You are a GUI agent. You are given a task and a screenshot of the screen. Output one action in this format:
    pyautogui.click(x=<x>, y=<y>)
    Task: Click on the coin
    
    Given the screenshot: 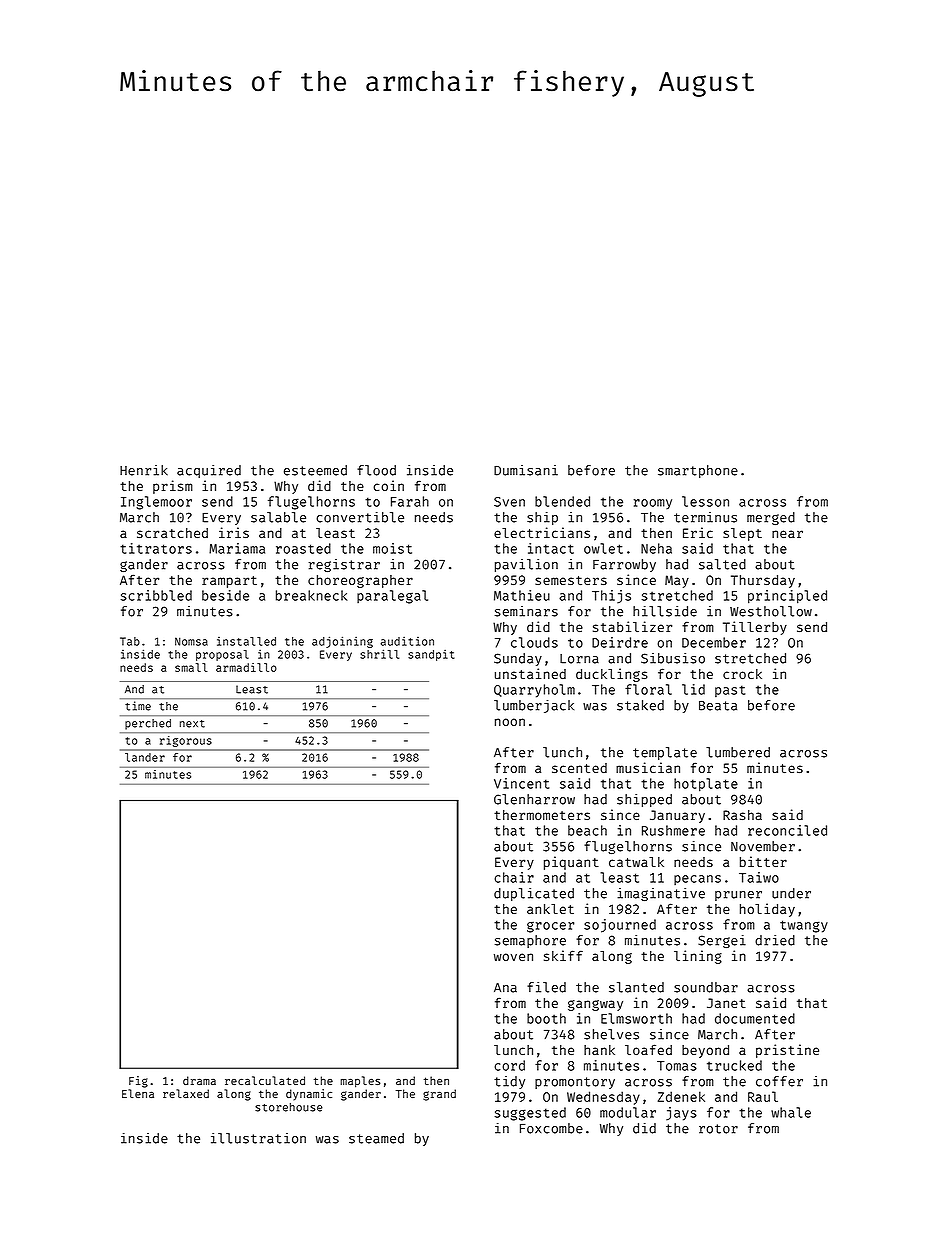 What is the action you would take?
    pyautogui.click(x=388, y=485)
